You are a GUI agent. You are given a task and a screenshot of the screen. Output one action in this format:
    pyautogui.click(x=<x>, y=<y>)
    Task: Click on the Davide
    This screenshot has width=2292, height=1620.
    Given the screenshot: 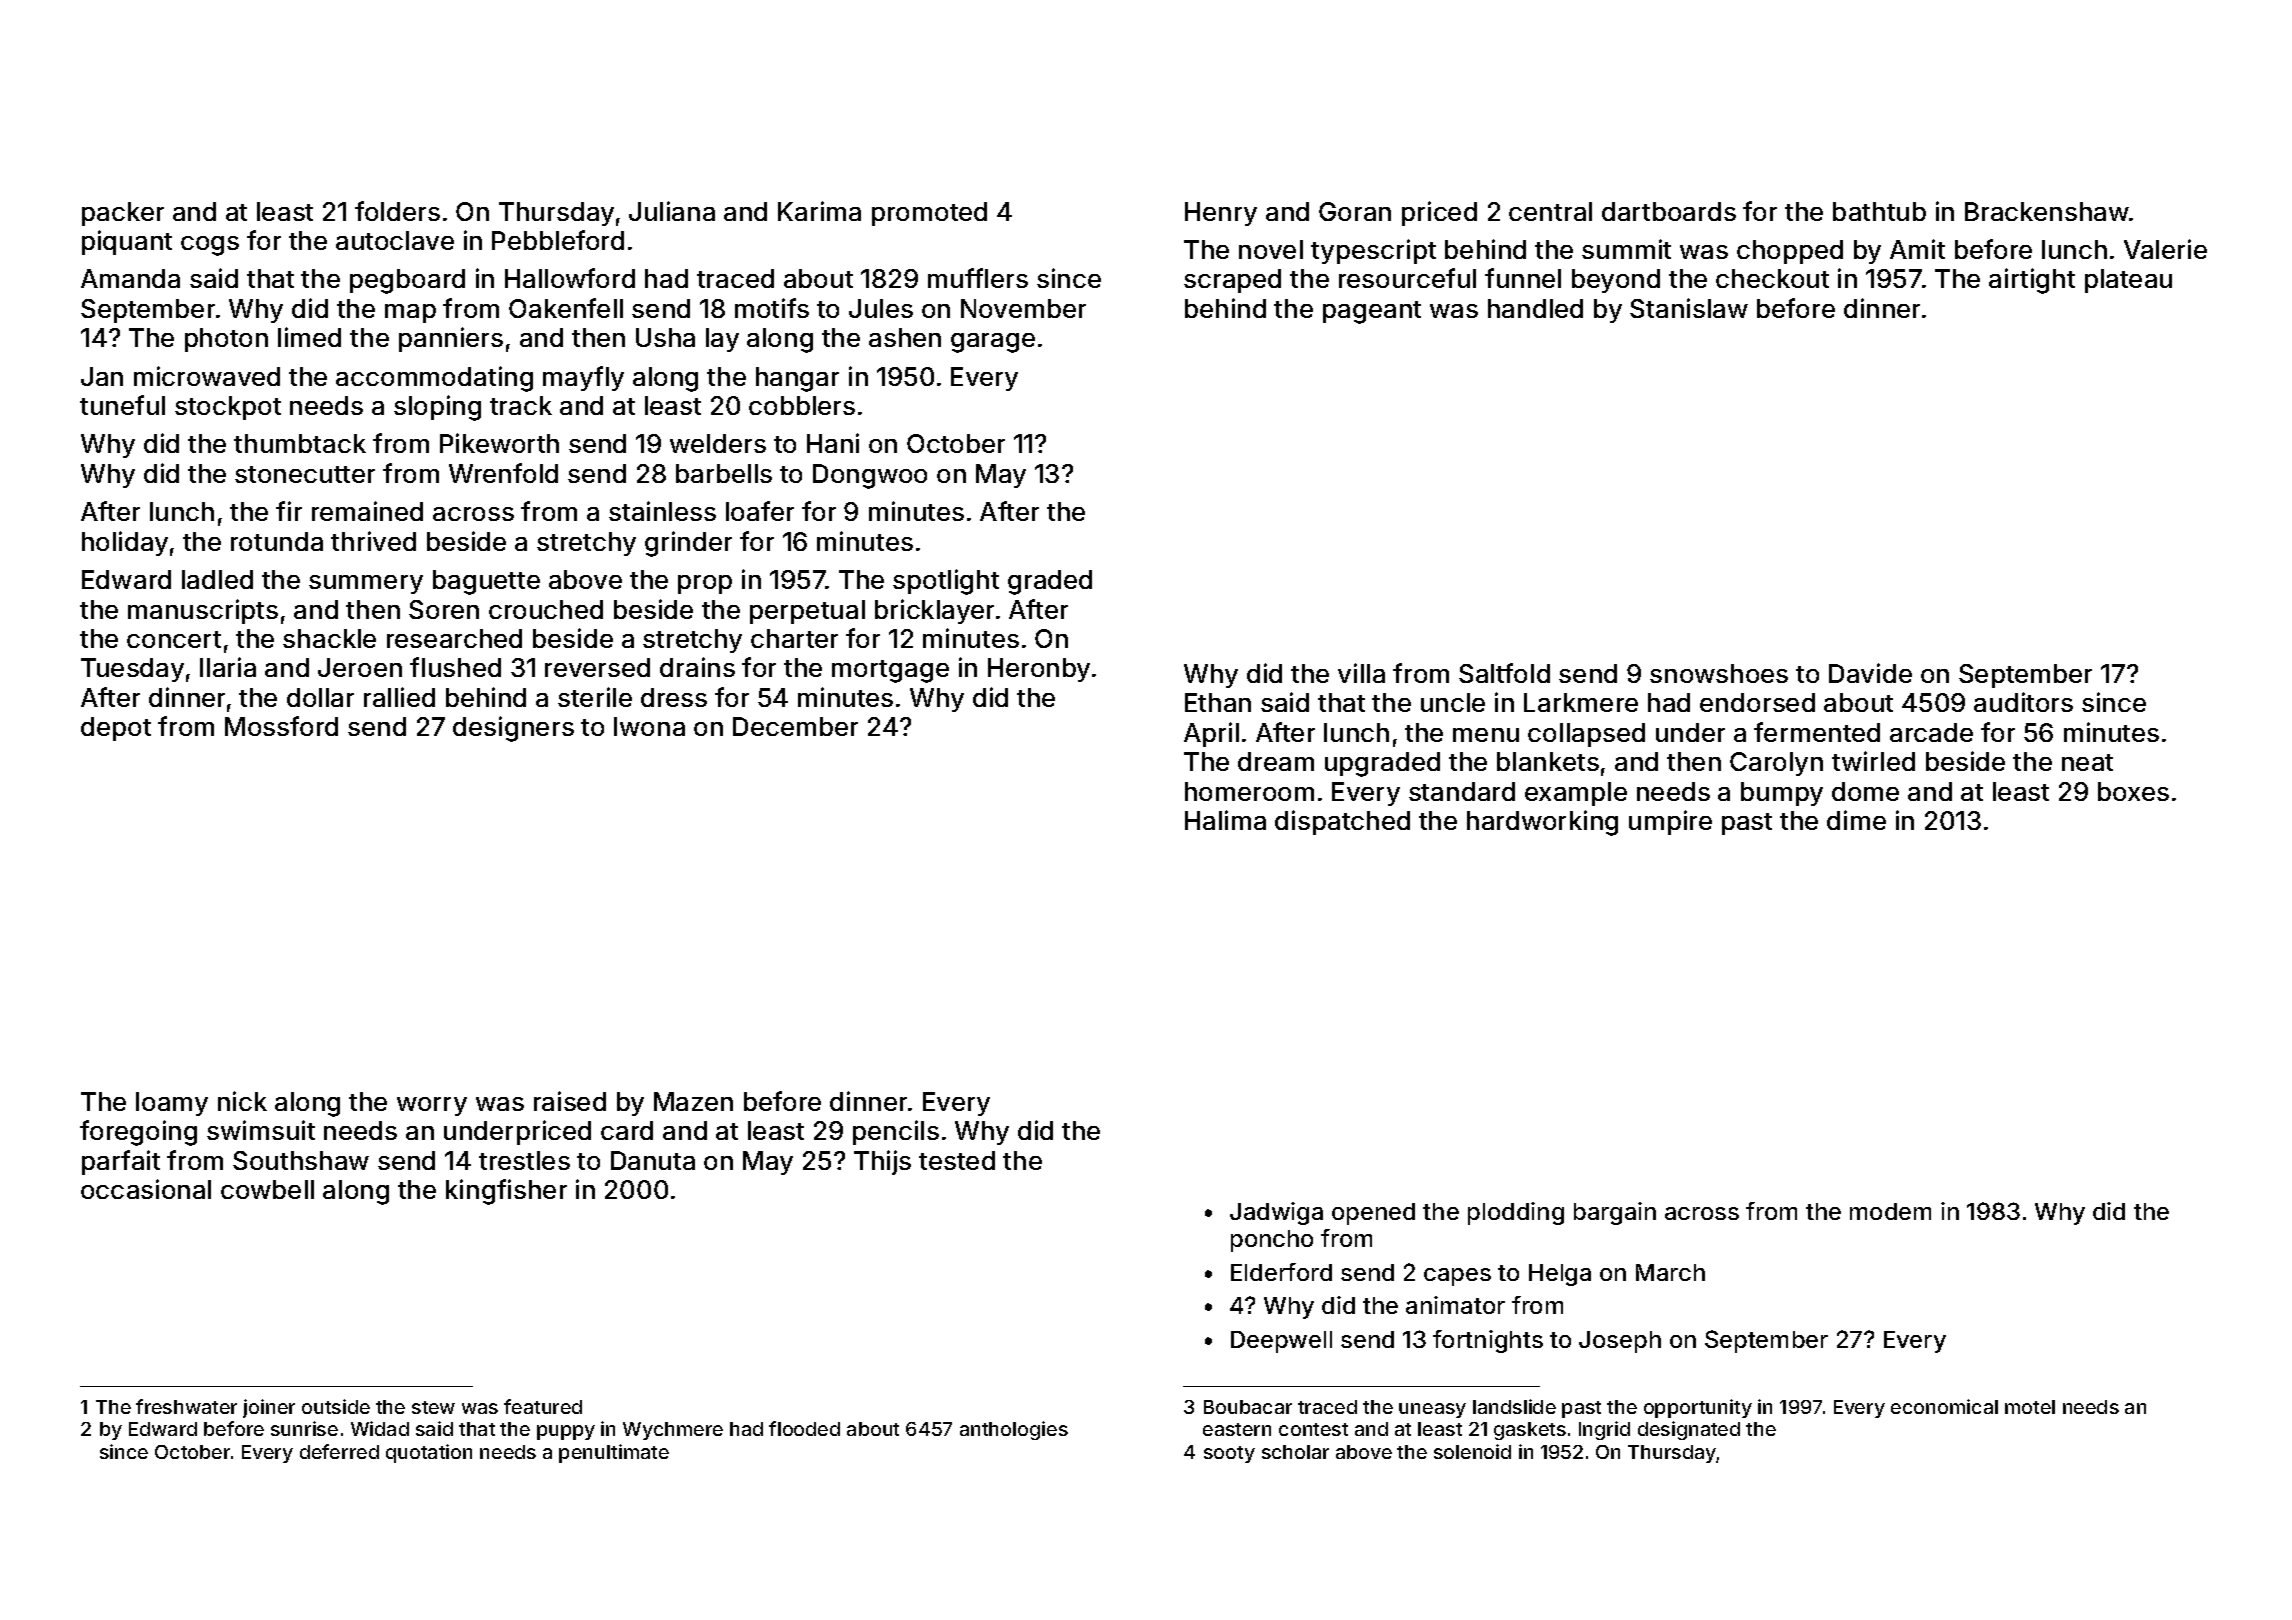 What is the action you would take?
    pyautogui.click(x=1870, y=673)
